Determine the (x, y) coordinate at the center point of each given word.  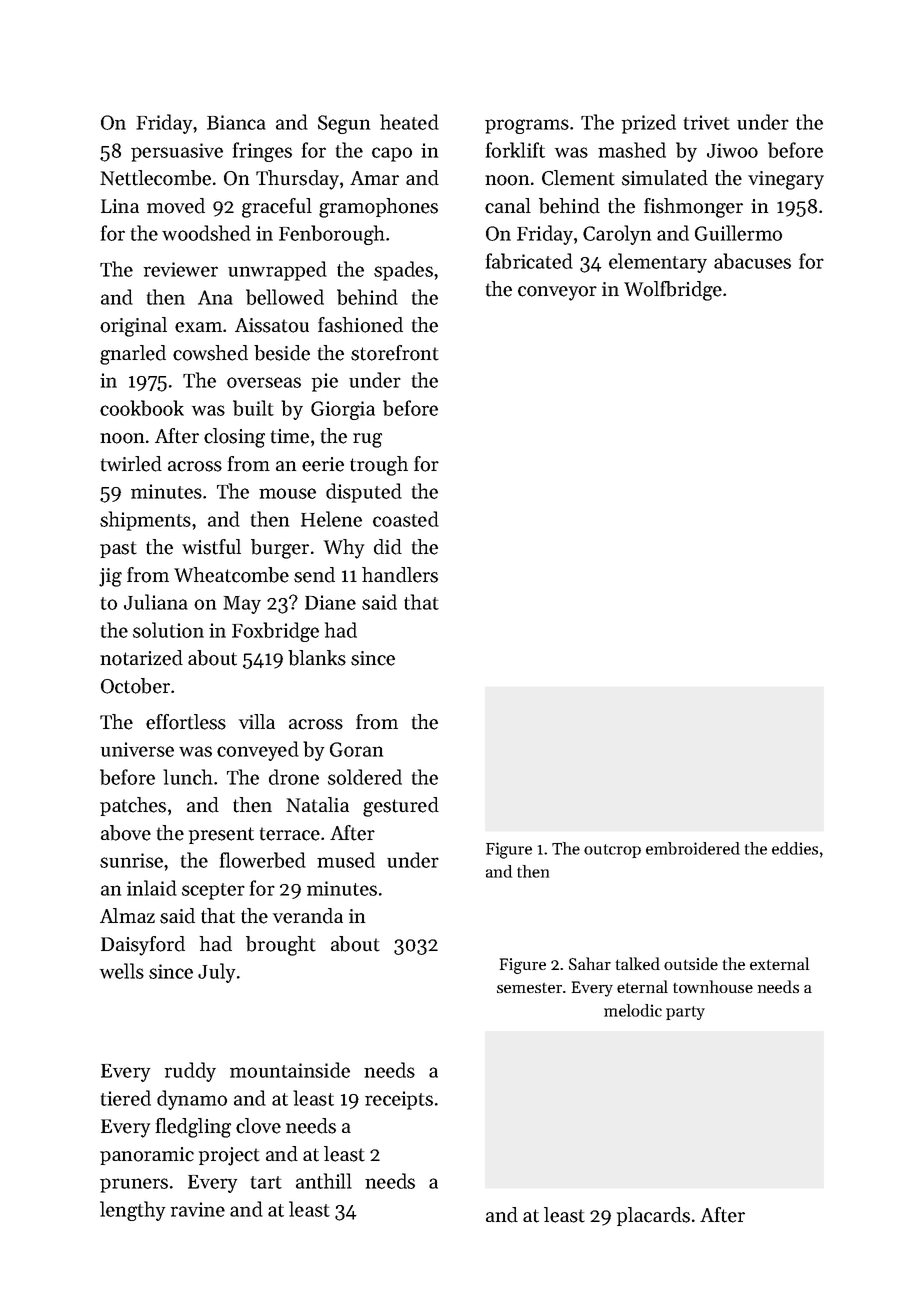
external (779, 963)
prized (649, 124)
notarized (141, 658)
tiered (126, 1098)
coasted (406, 519)
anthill (324, 1181)
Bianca (236, 122)
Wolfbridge (673, 291)
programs (527, 126)
